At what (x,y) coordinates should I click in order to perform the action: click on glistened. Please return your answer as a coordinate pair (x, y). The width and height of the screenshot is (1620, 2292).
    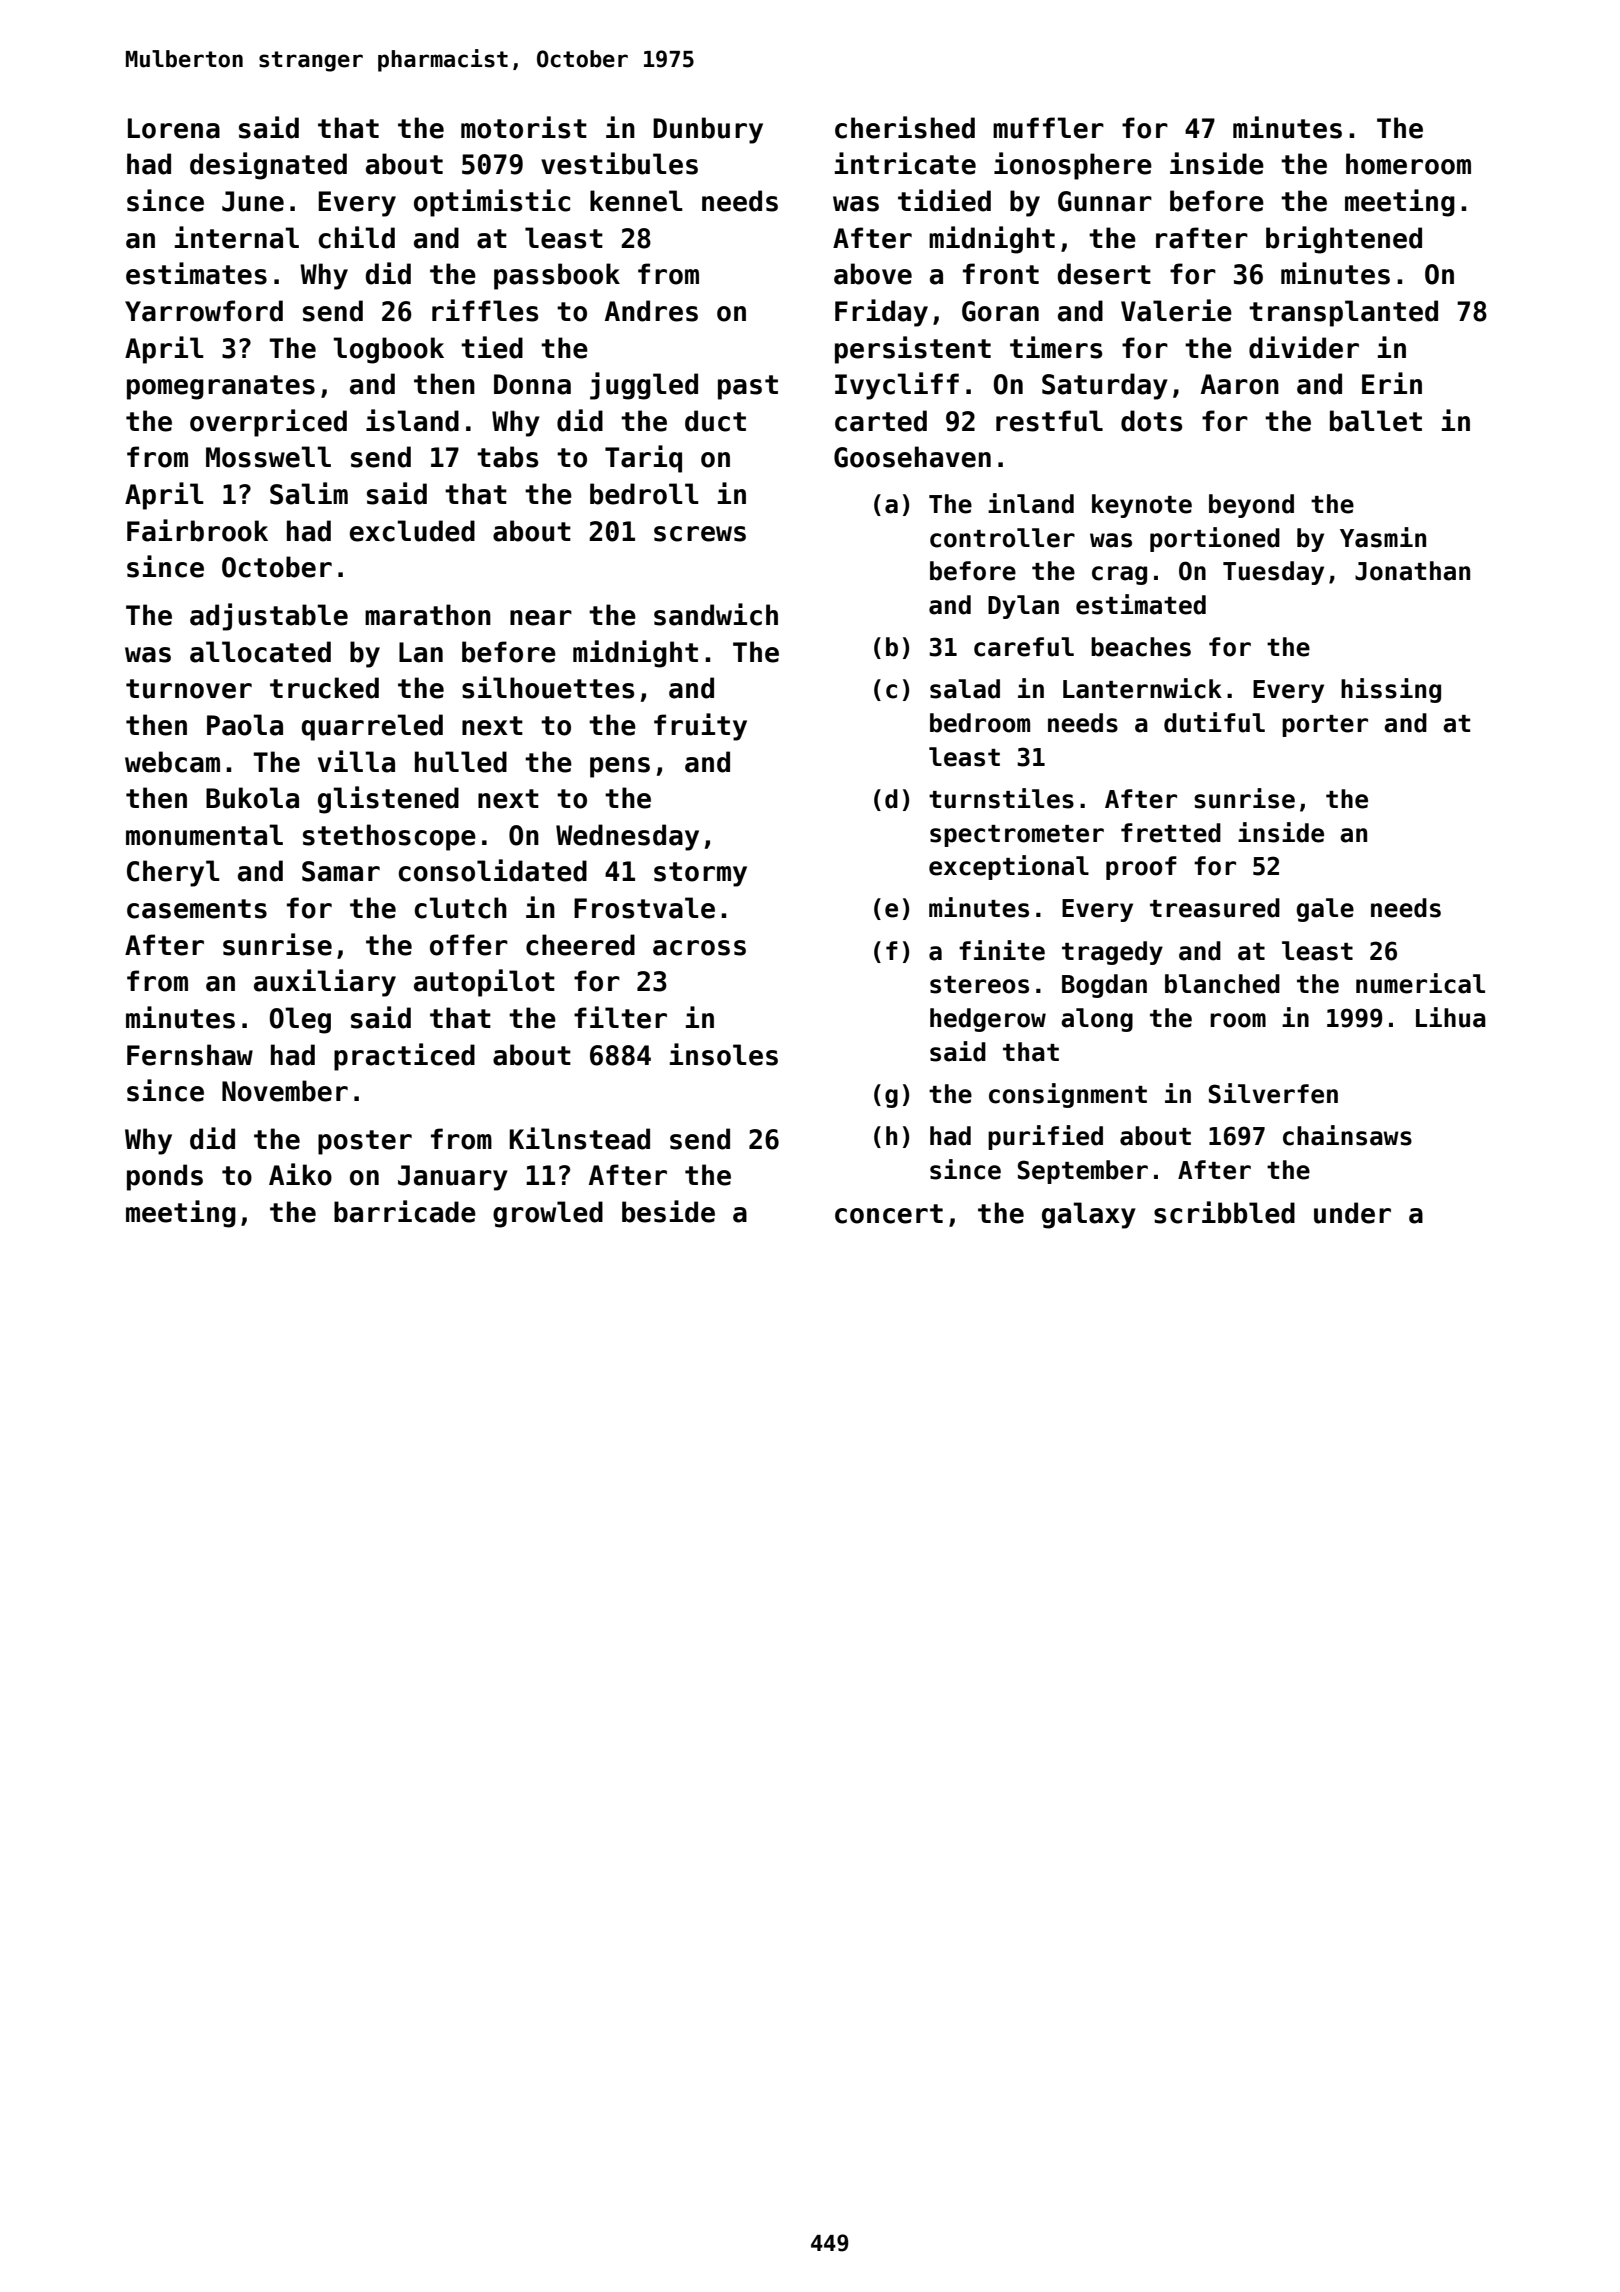
    Looking at the image, I should click on (388, 800).
